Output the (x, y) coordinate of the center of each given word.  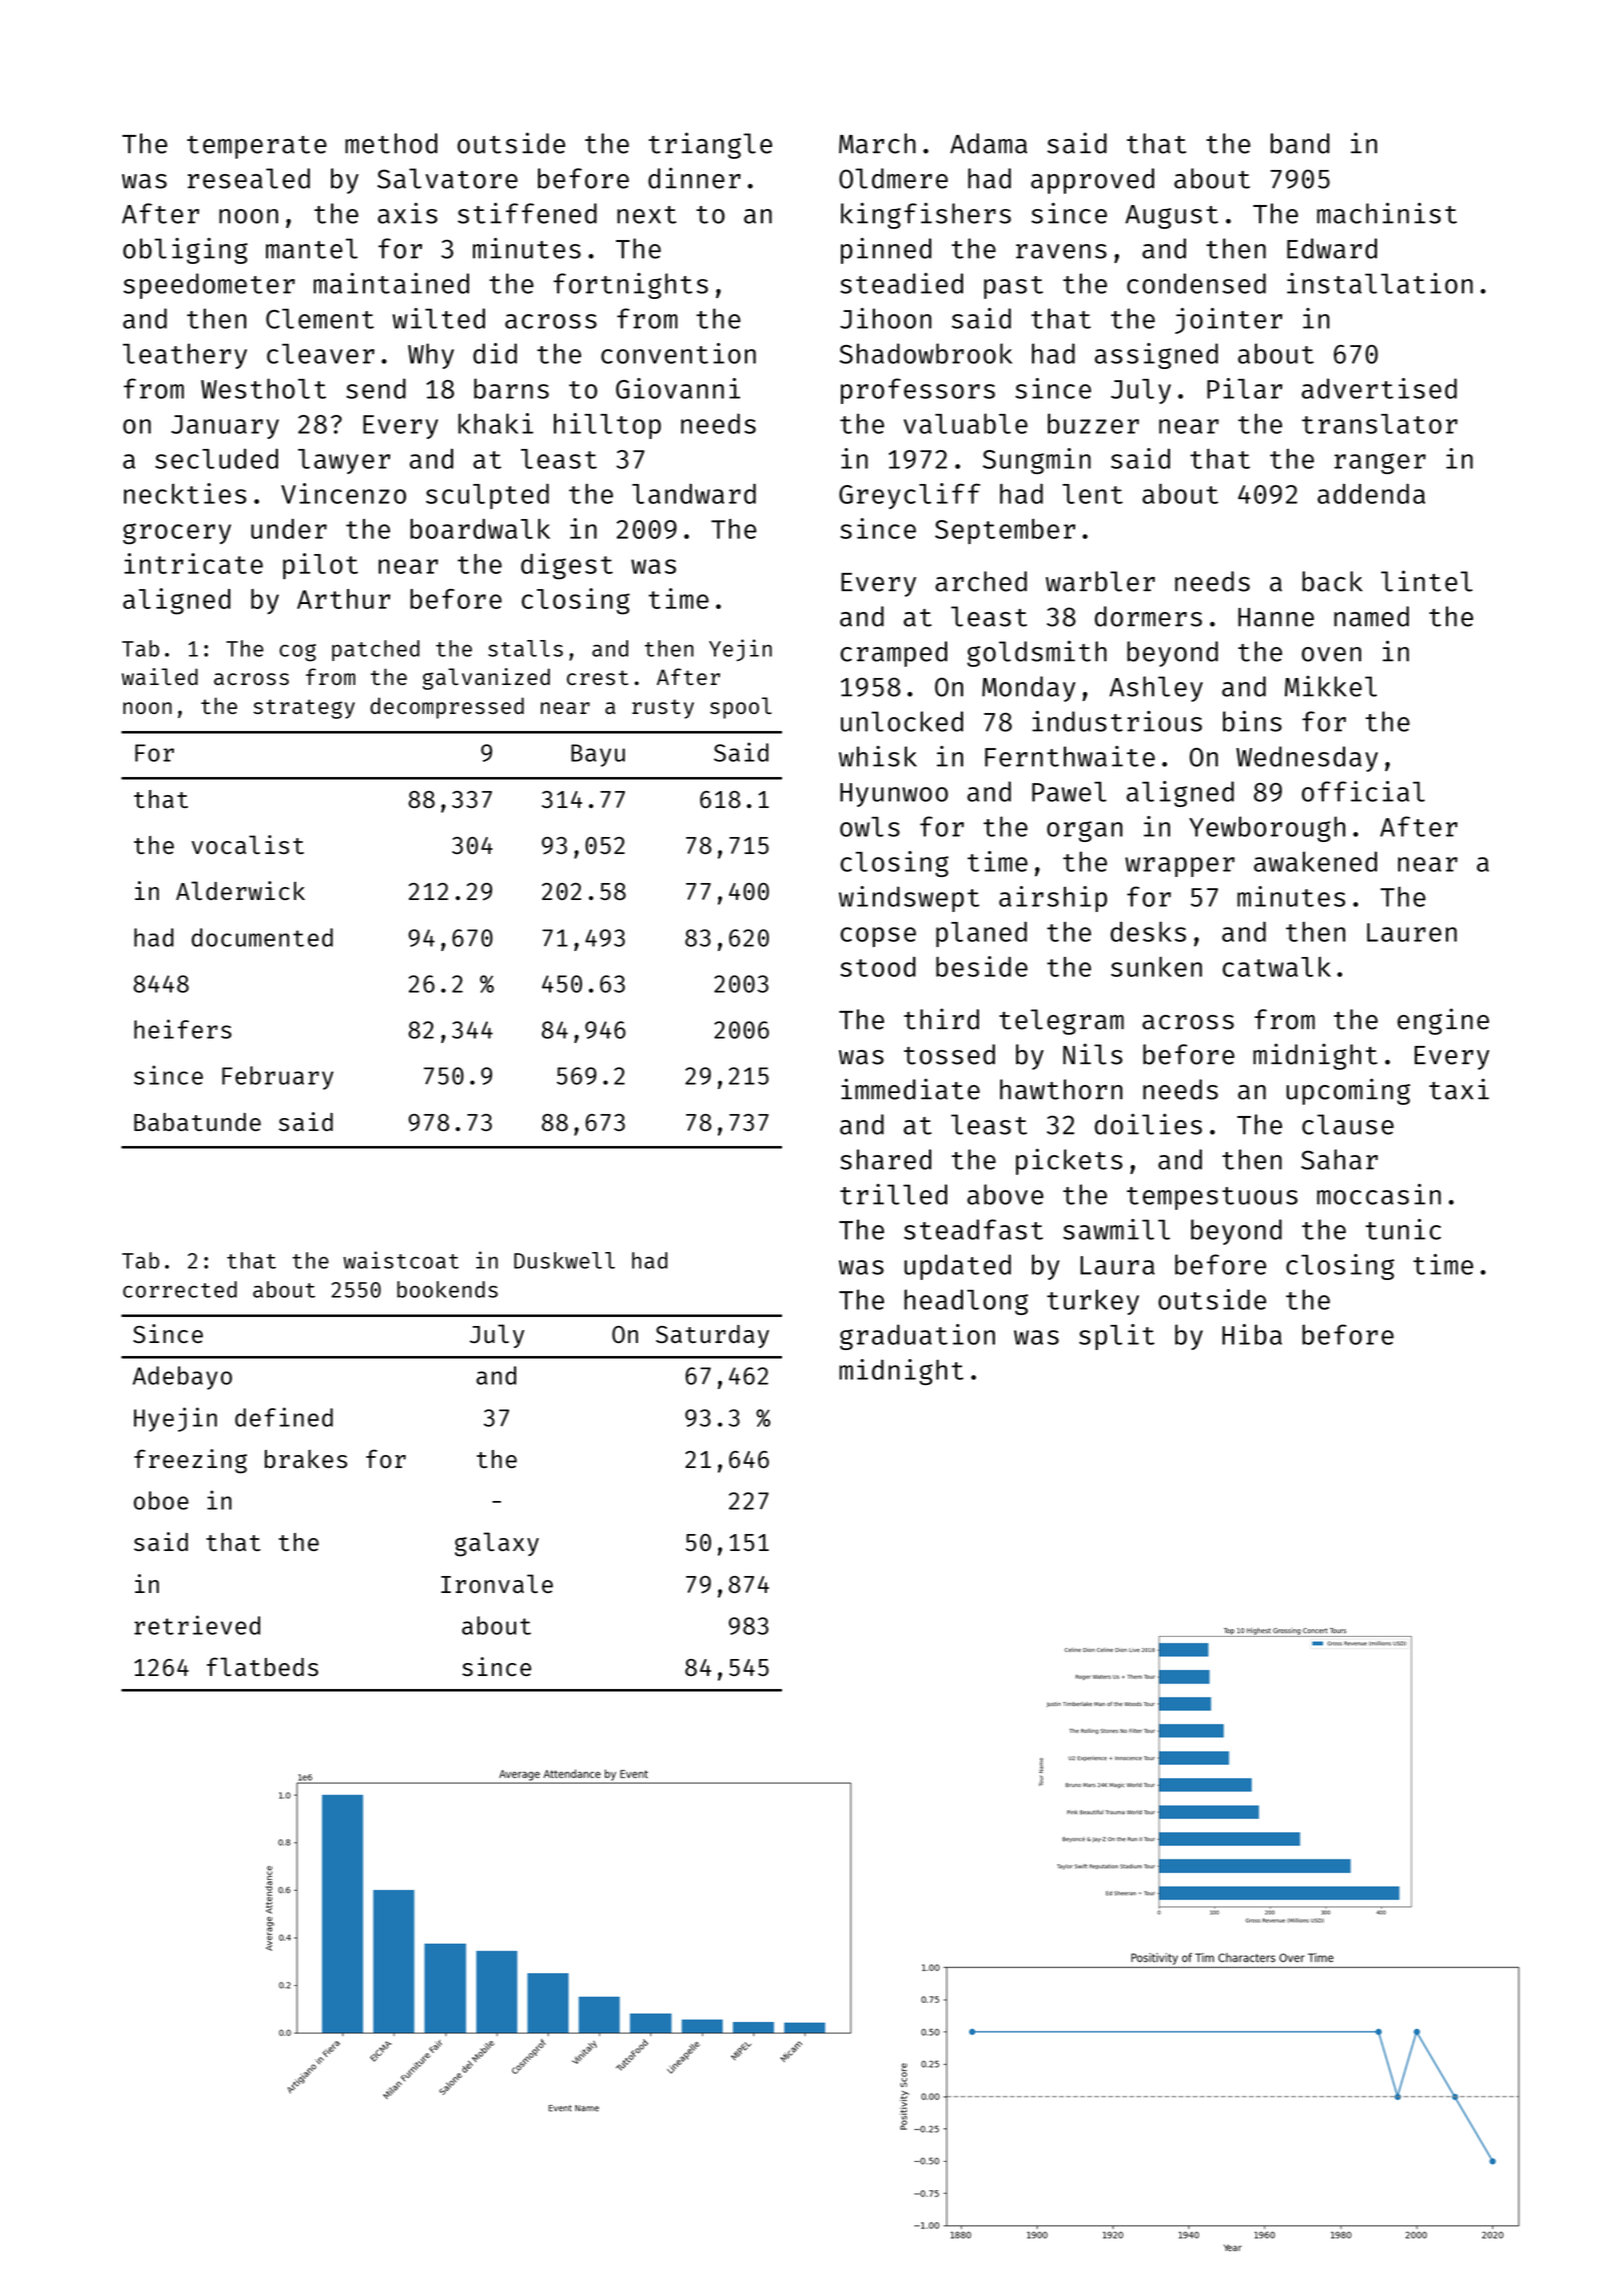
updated (957, 1267)
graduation (917, 1337)
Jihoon (886, 318)
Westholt (263, 388)
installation (1380, 283)
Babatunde (197, 1122)
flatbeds (262, 1666)
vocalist (248, 844)
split (1117, 1337)
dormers (1148, 616)
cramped (893, 654)
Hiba (1252, 1334)
